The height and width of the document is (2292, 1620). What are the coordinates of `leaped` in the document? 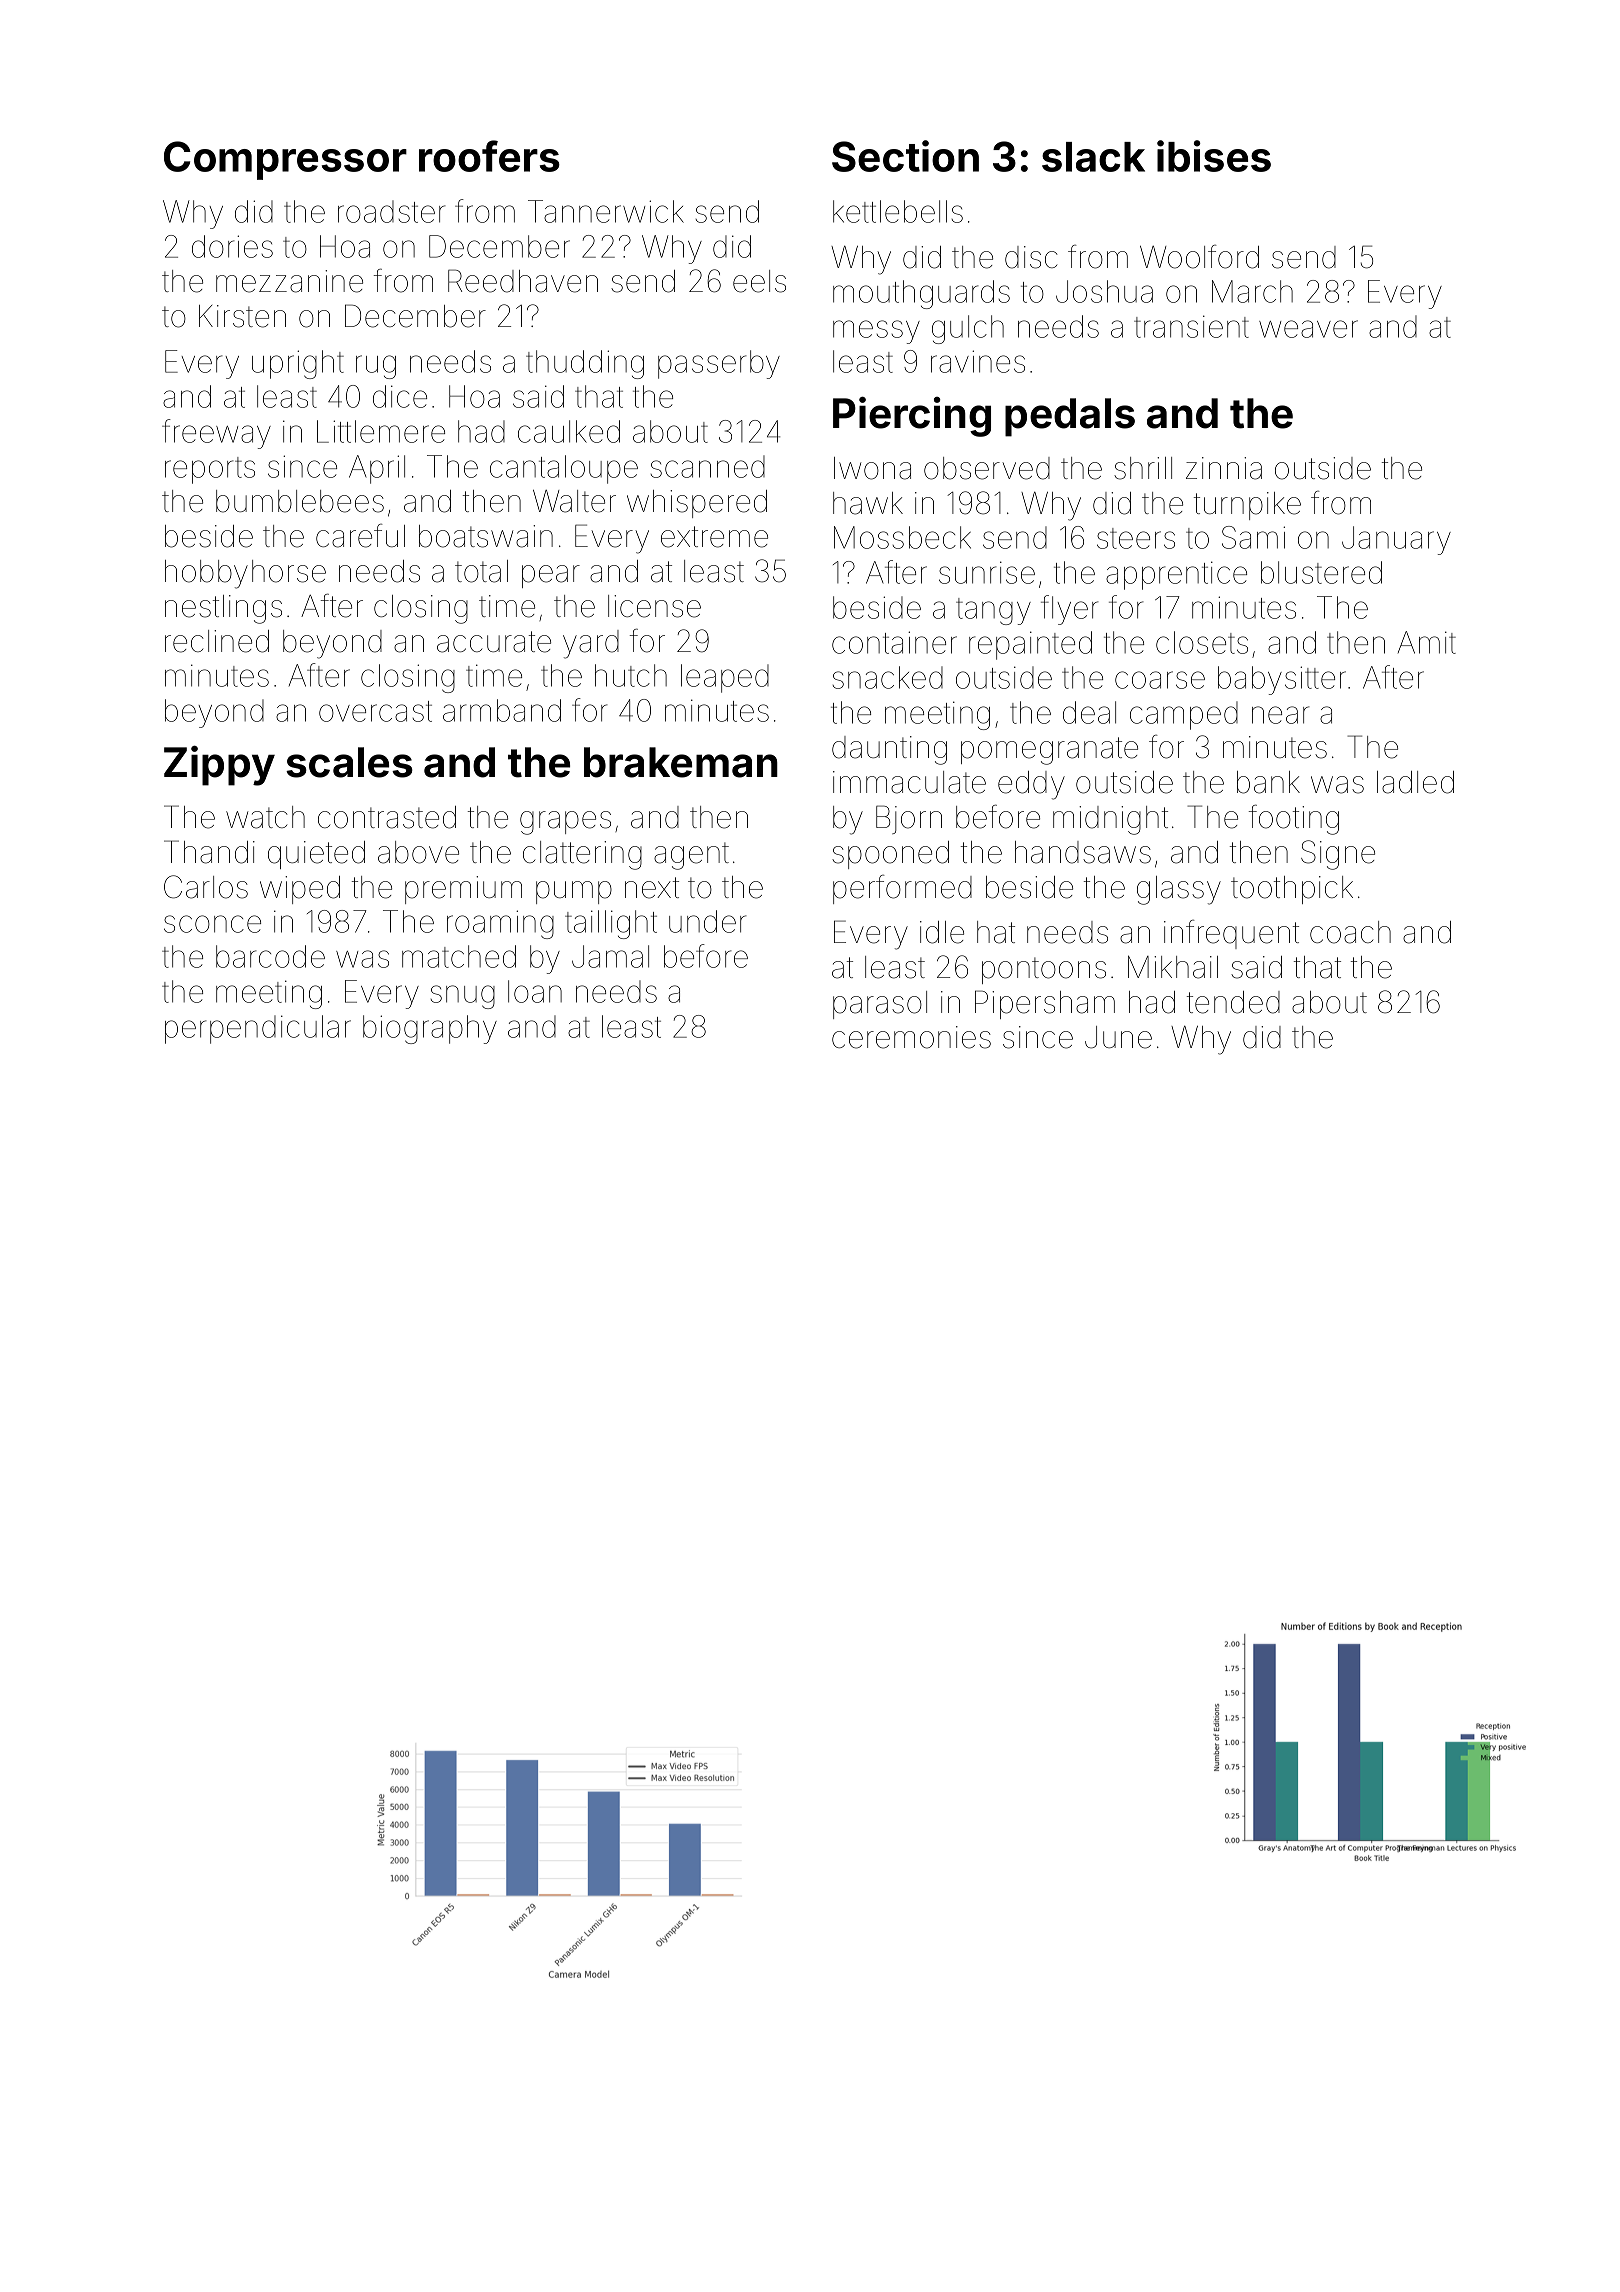 It's located at (725, 678).
